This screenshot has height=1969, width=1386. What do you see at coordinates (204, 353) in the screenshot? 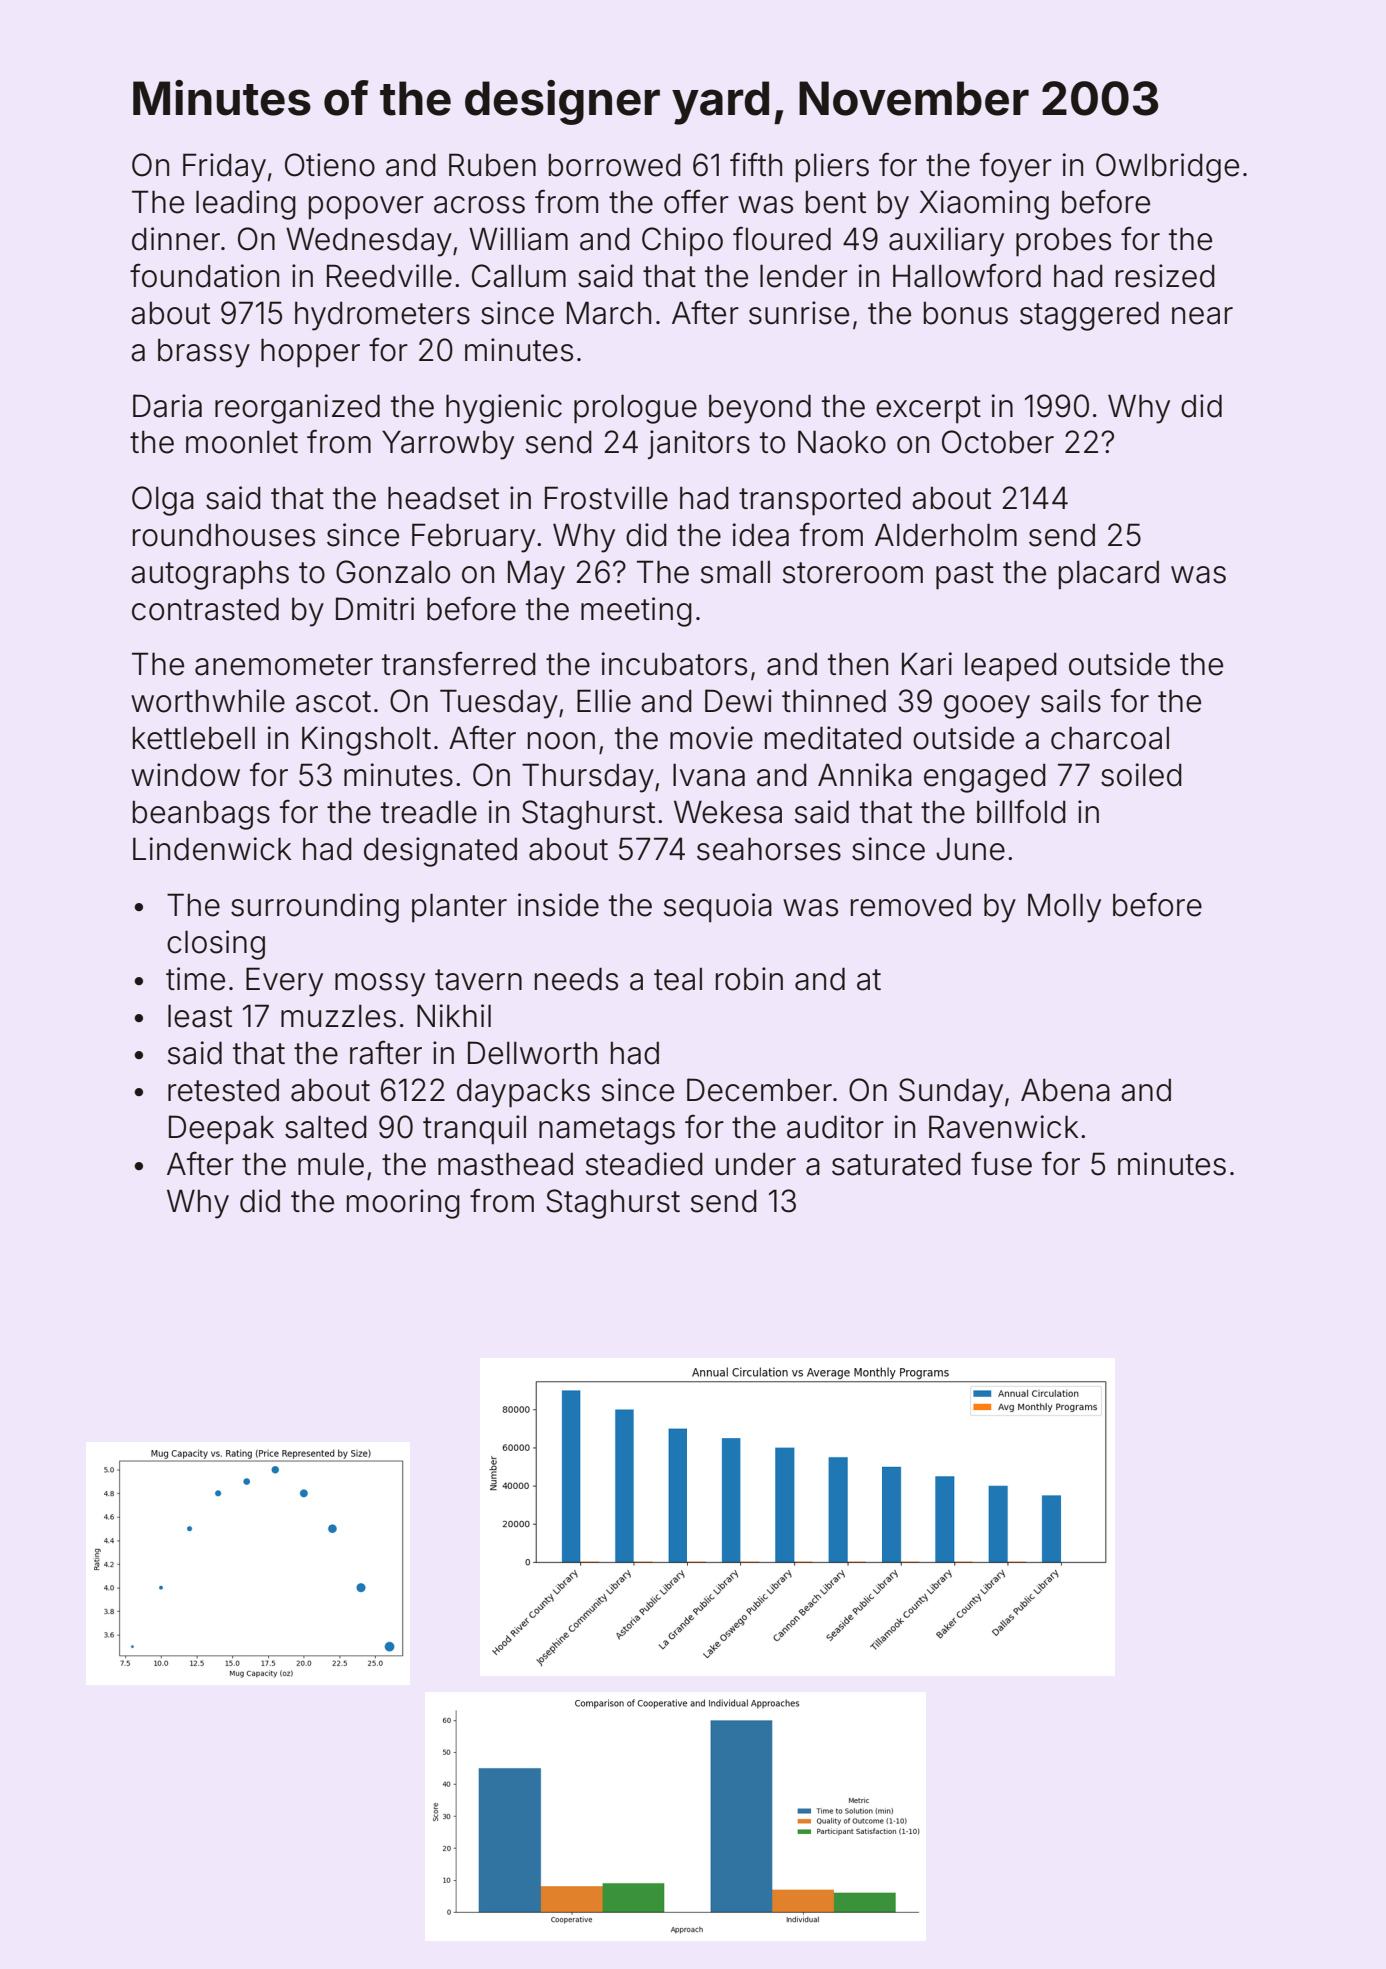
I see `brassy` at bounding box center [204, 353].
